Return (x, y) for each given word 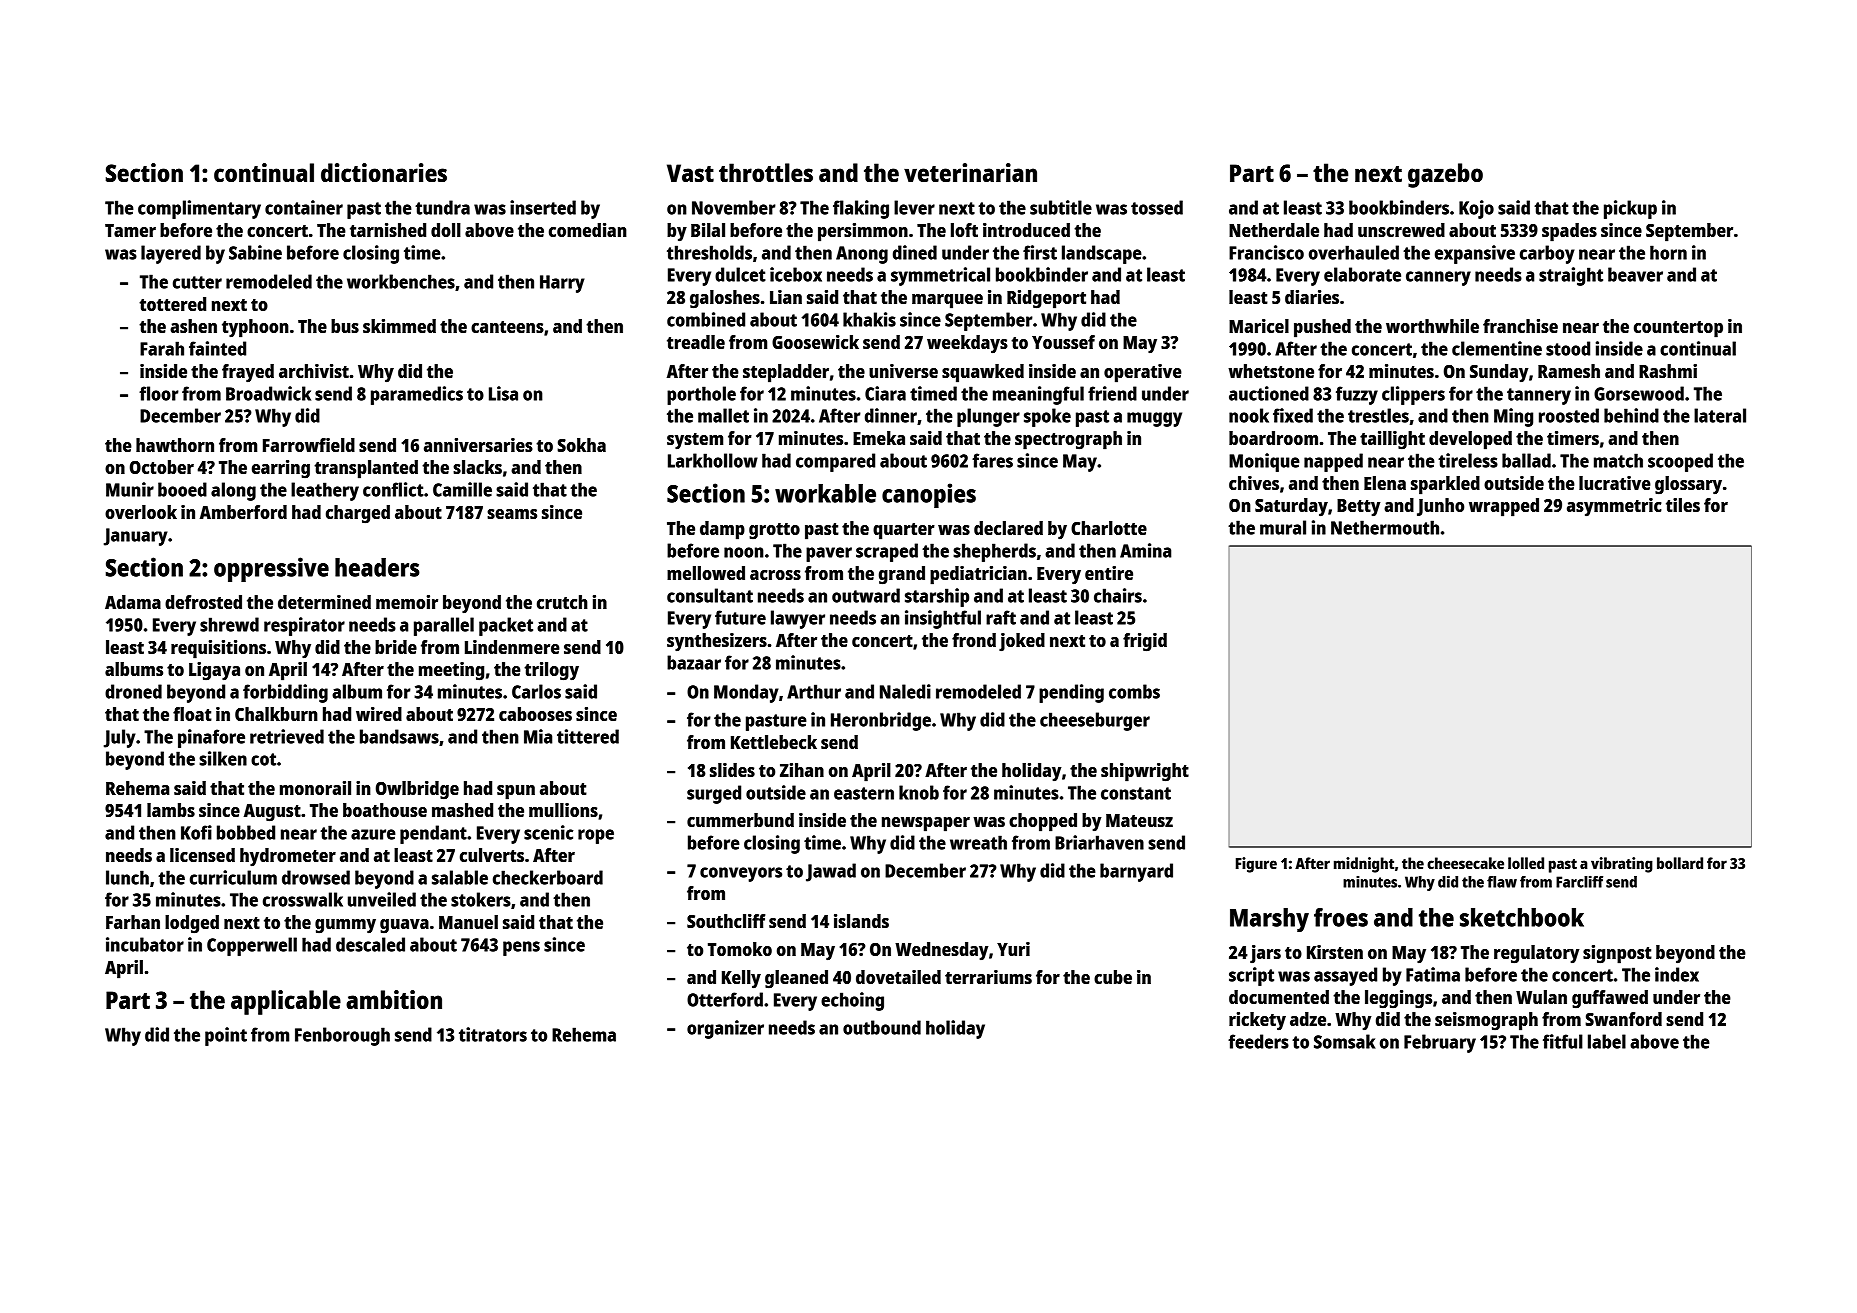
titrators (493, 1034)
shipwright (1145, 772)
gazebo (1445, 175)
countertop (1678, 329)
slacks (477, 467)
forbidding (285, 693)
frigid (1145, 642)
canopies (929, 495)
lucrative (1615, 483)
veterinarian (970, 172)
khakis (869, 319)
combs (1134, 691)
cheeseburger (1095, 721)
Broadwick (268, 393)
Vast (690, 173)
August (272, 813)
